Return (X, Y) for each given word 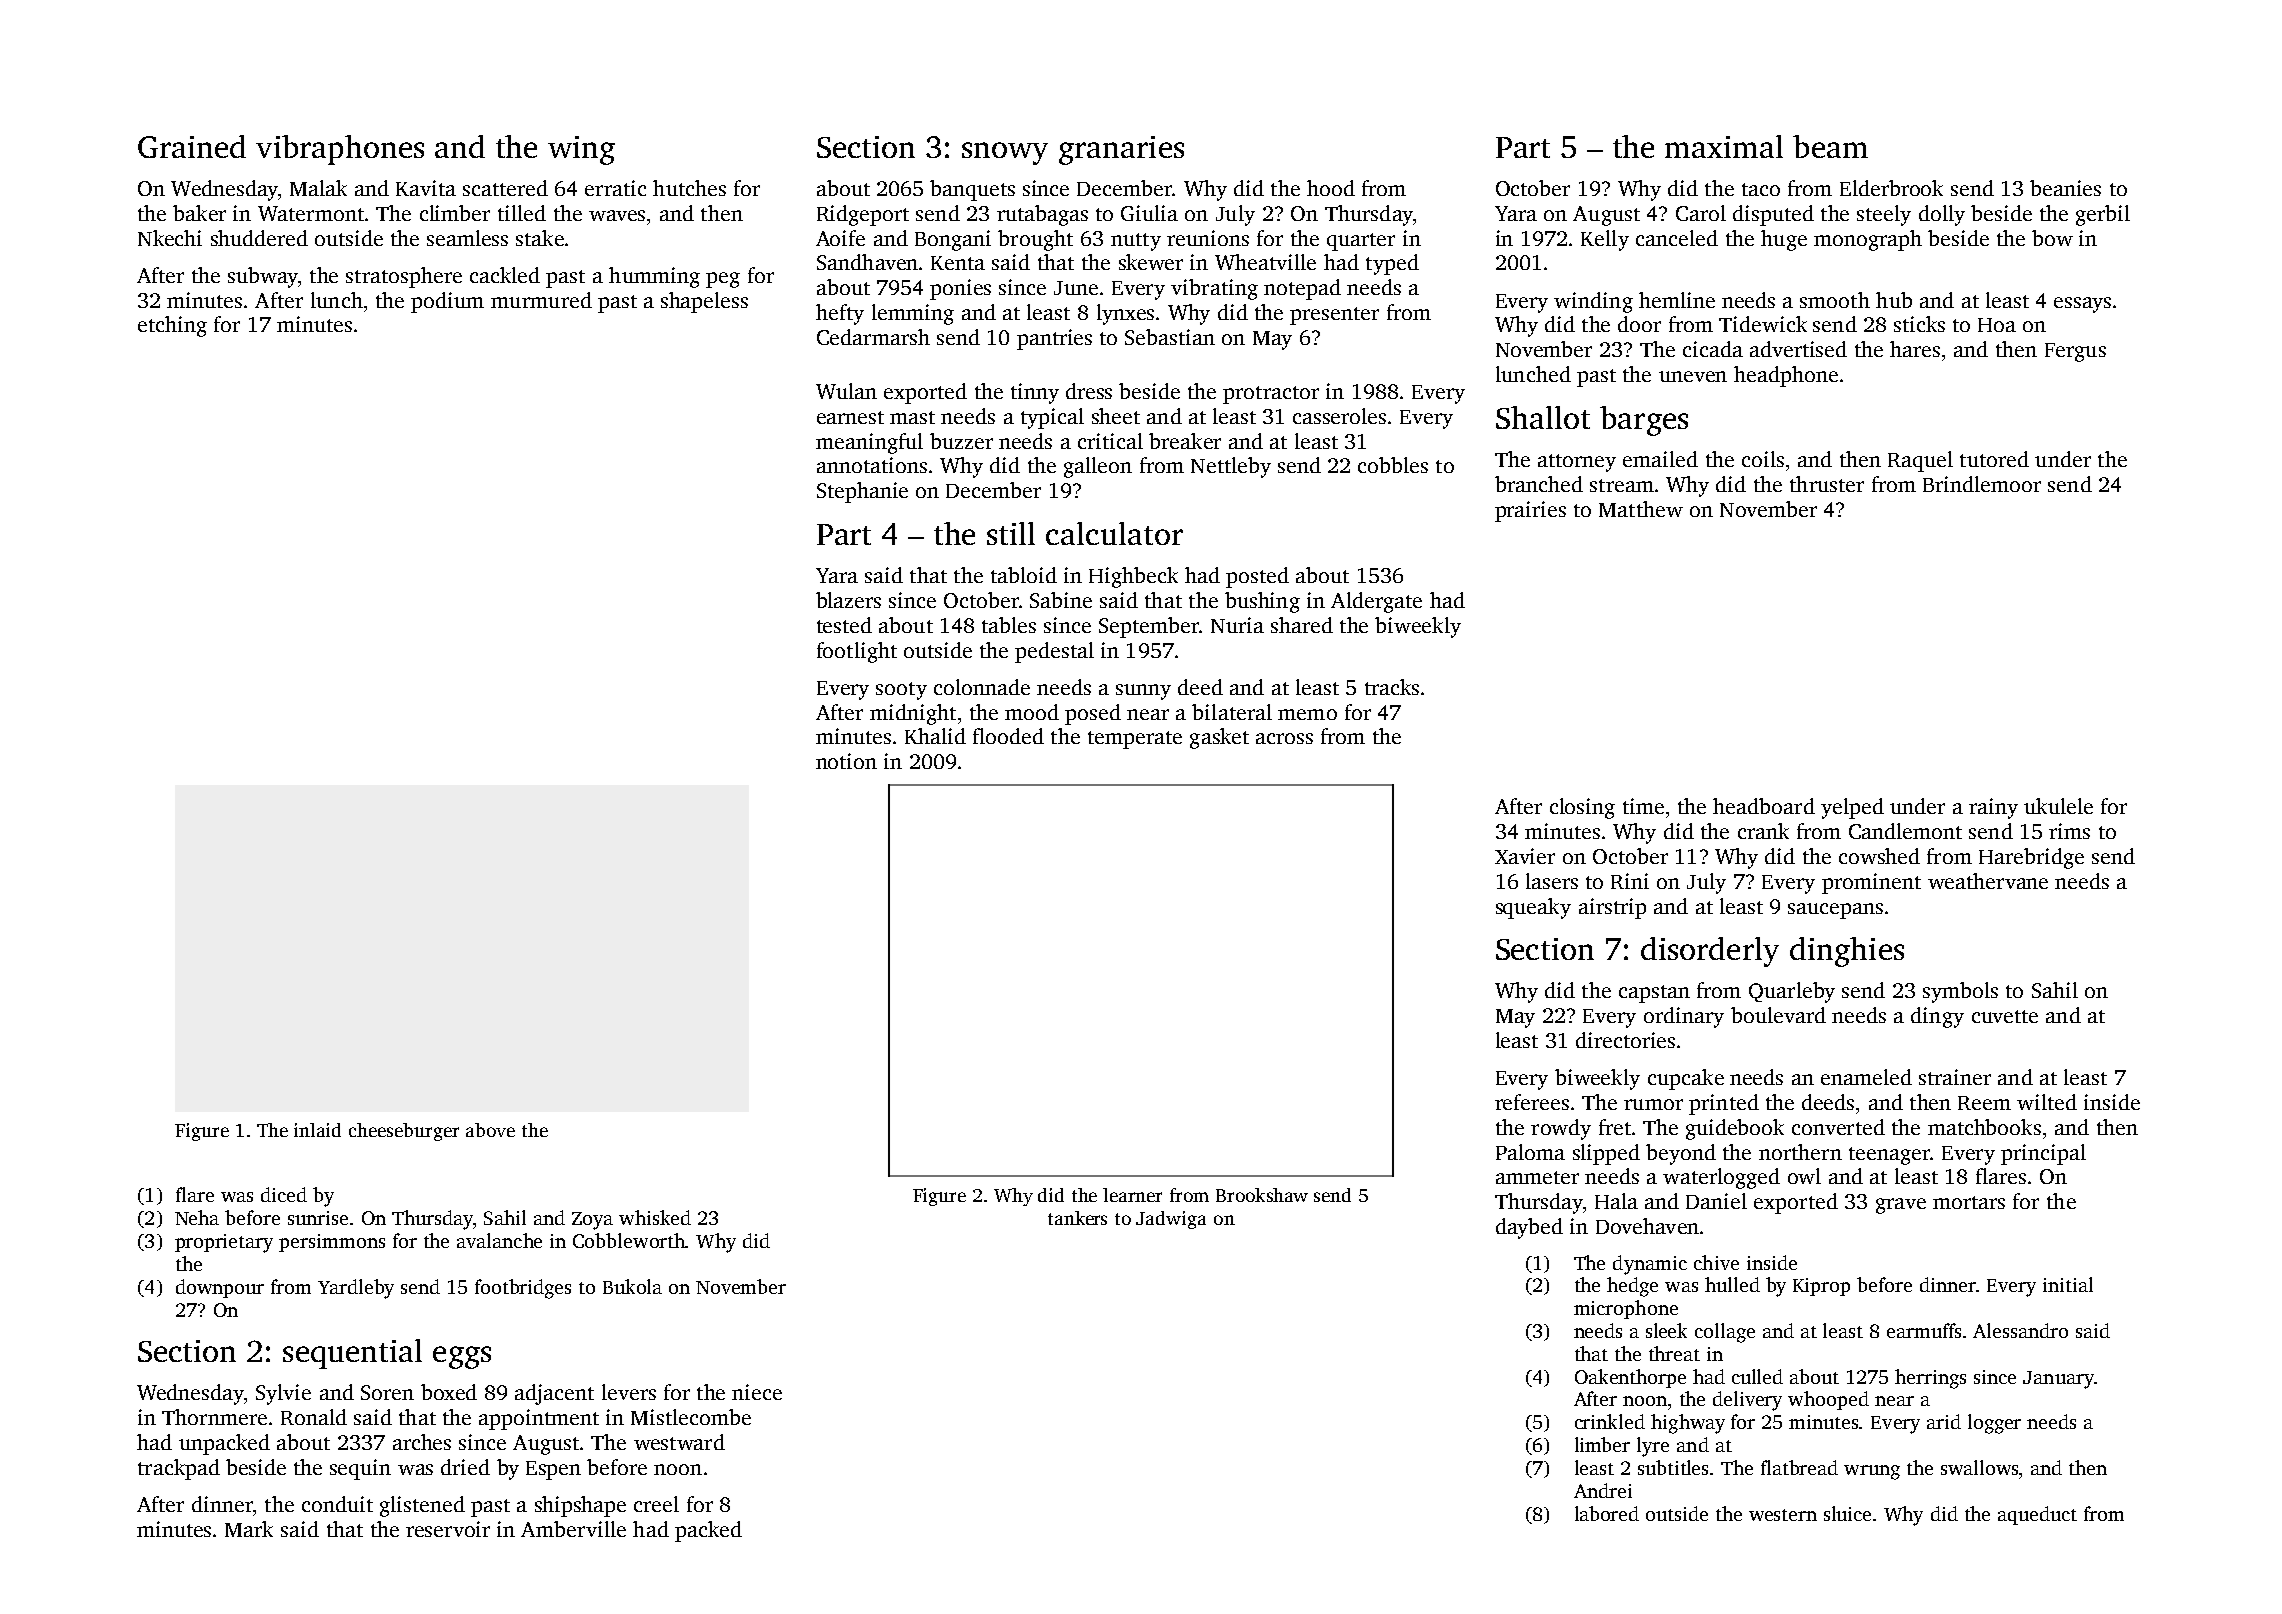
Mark (249, 1529)
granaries (1121, 150)
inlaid (317, 1130)
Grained (192, 146)
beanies (2065, 188)
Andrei (1603, 1490)
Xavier (1525, 856)
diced (284, 1194)
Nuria (1237, 625)
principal (2043, 1154)
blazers (848, 600)
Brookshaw (1262, 1195)
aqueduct (2037, 1515)
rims (2069, 831)
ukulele (2058, 806)
